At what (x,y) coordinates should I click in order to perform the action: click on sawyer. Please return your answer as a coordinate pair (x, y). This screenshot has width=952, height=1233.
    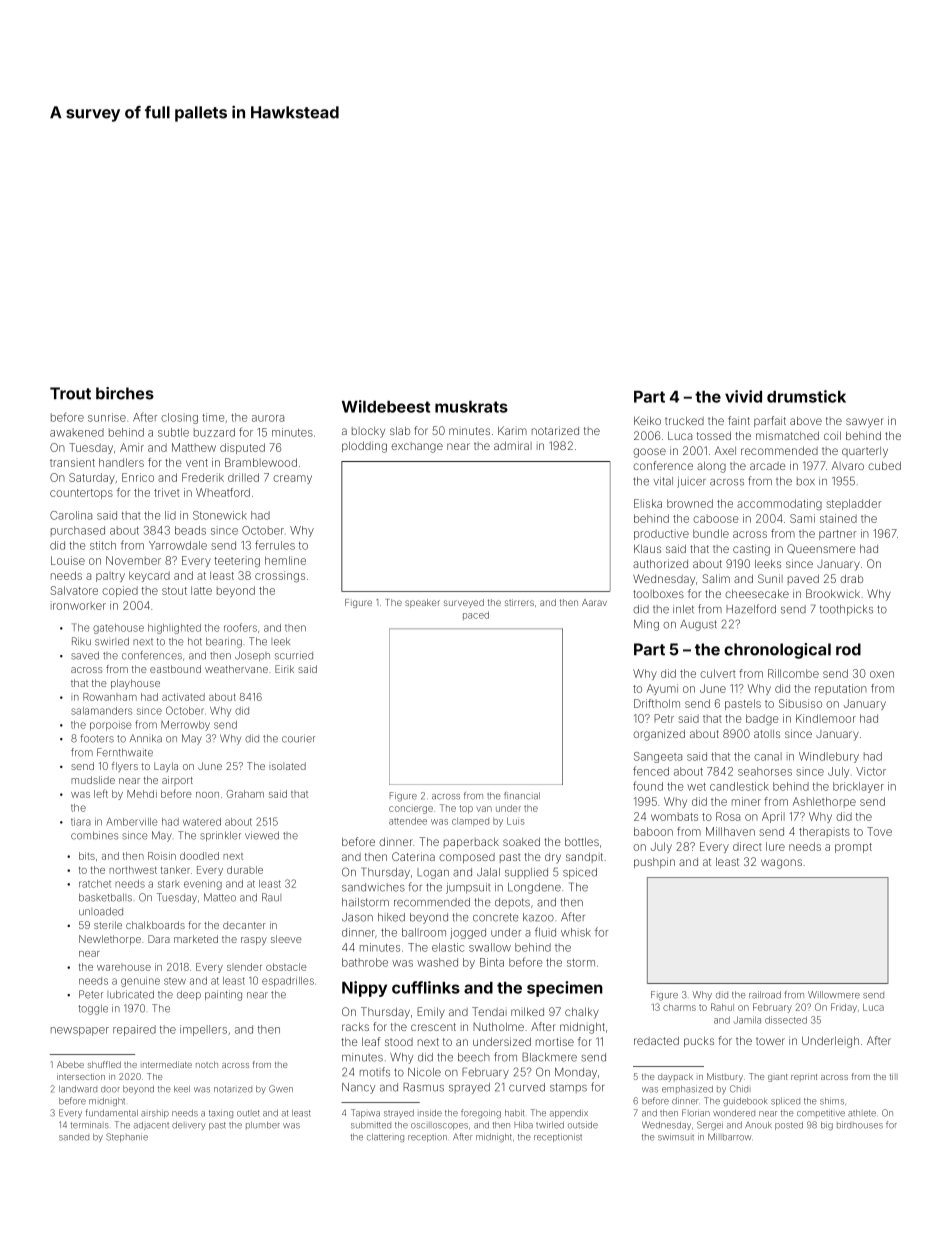
    Looking at the image, I should click on (865, 423).
